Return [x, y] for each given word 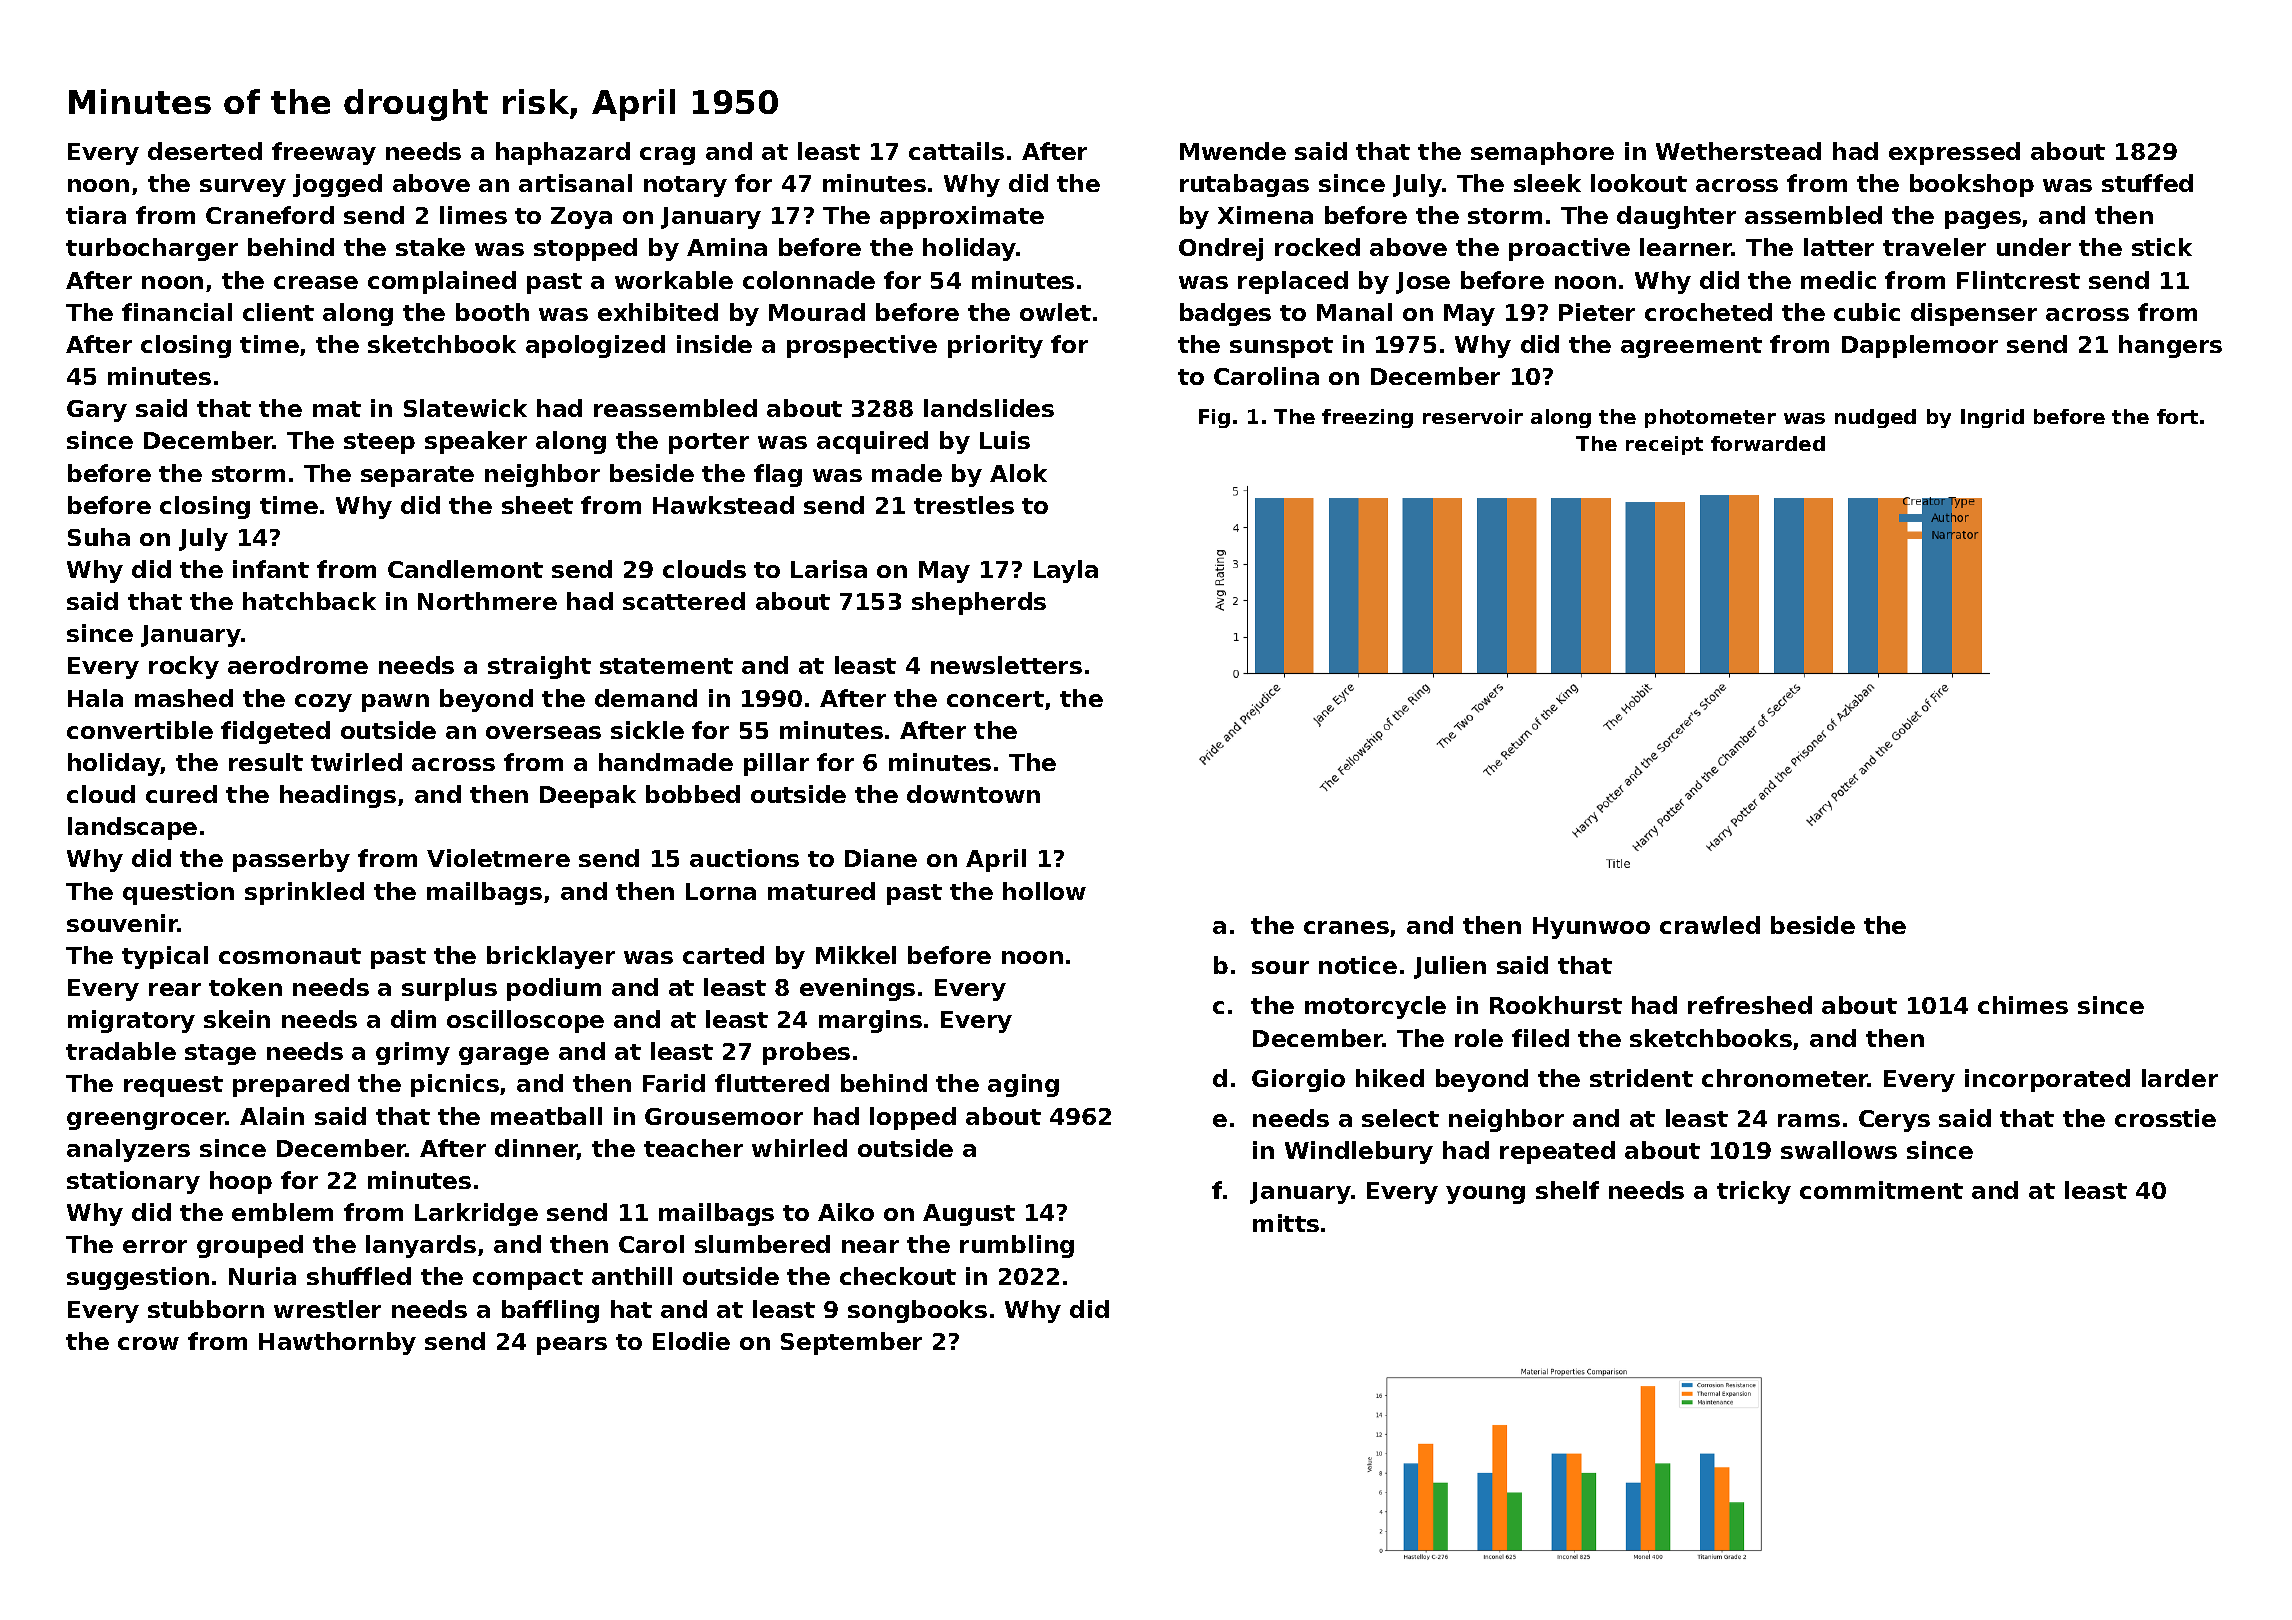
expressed [1954, 153]
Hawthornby [337, 1343]
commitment [1881, 1190]
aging [1023, 1085]
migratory [131, 1021]
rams [1809, 1120]
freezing [1367, 418]
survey [243, 188]
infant [271, 569]
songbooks [917, 1311]
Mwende [1233, 151]
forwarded [1768, 443]
